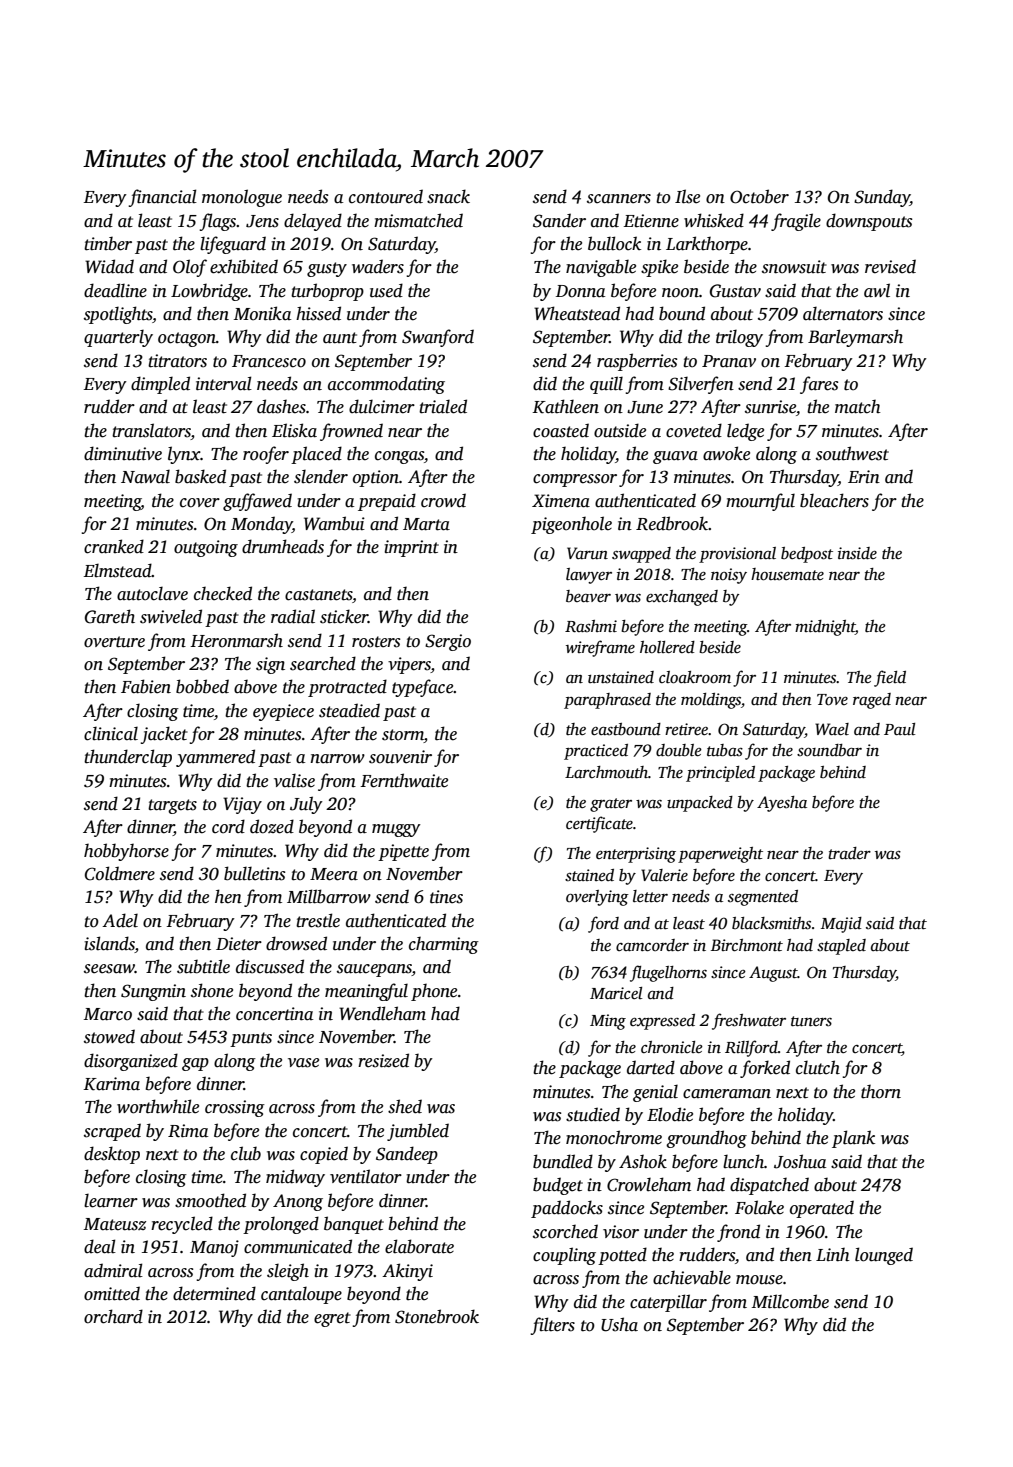  Describe the element at coordinates (434, 992) in the document. I see `phone` at that location.
